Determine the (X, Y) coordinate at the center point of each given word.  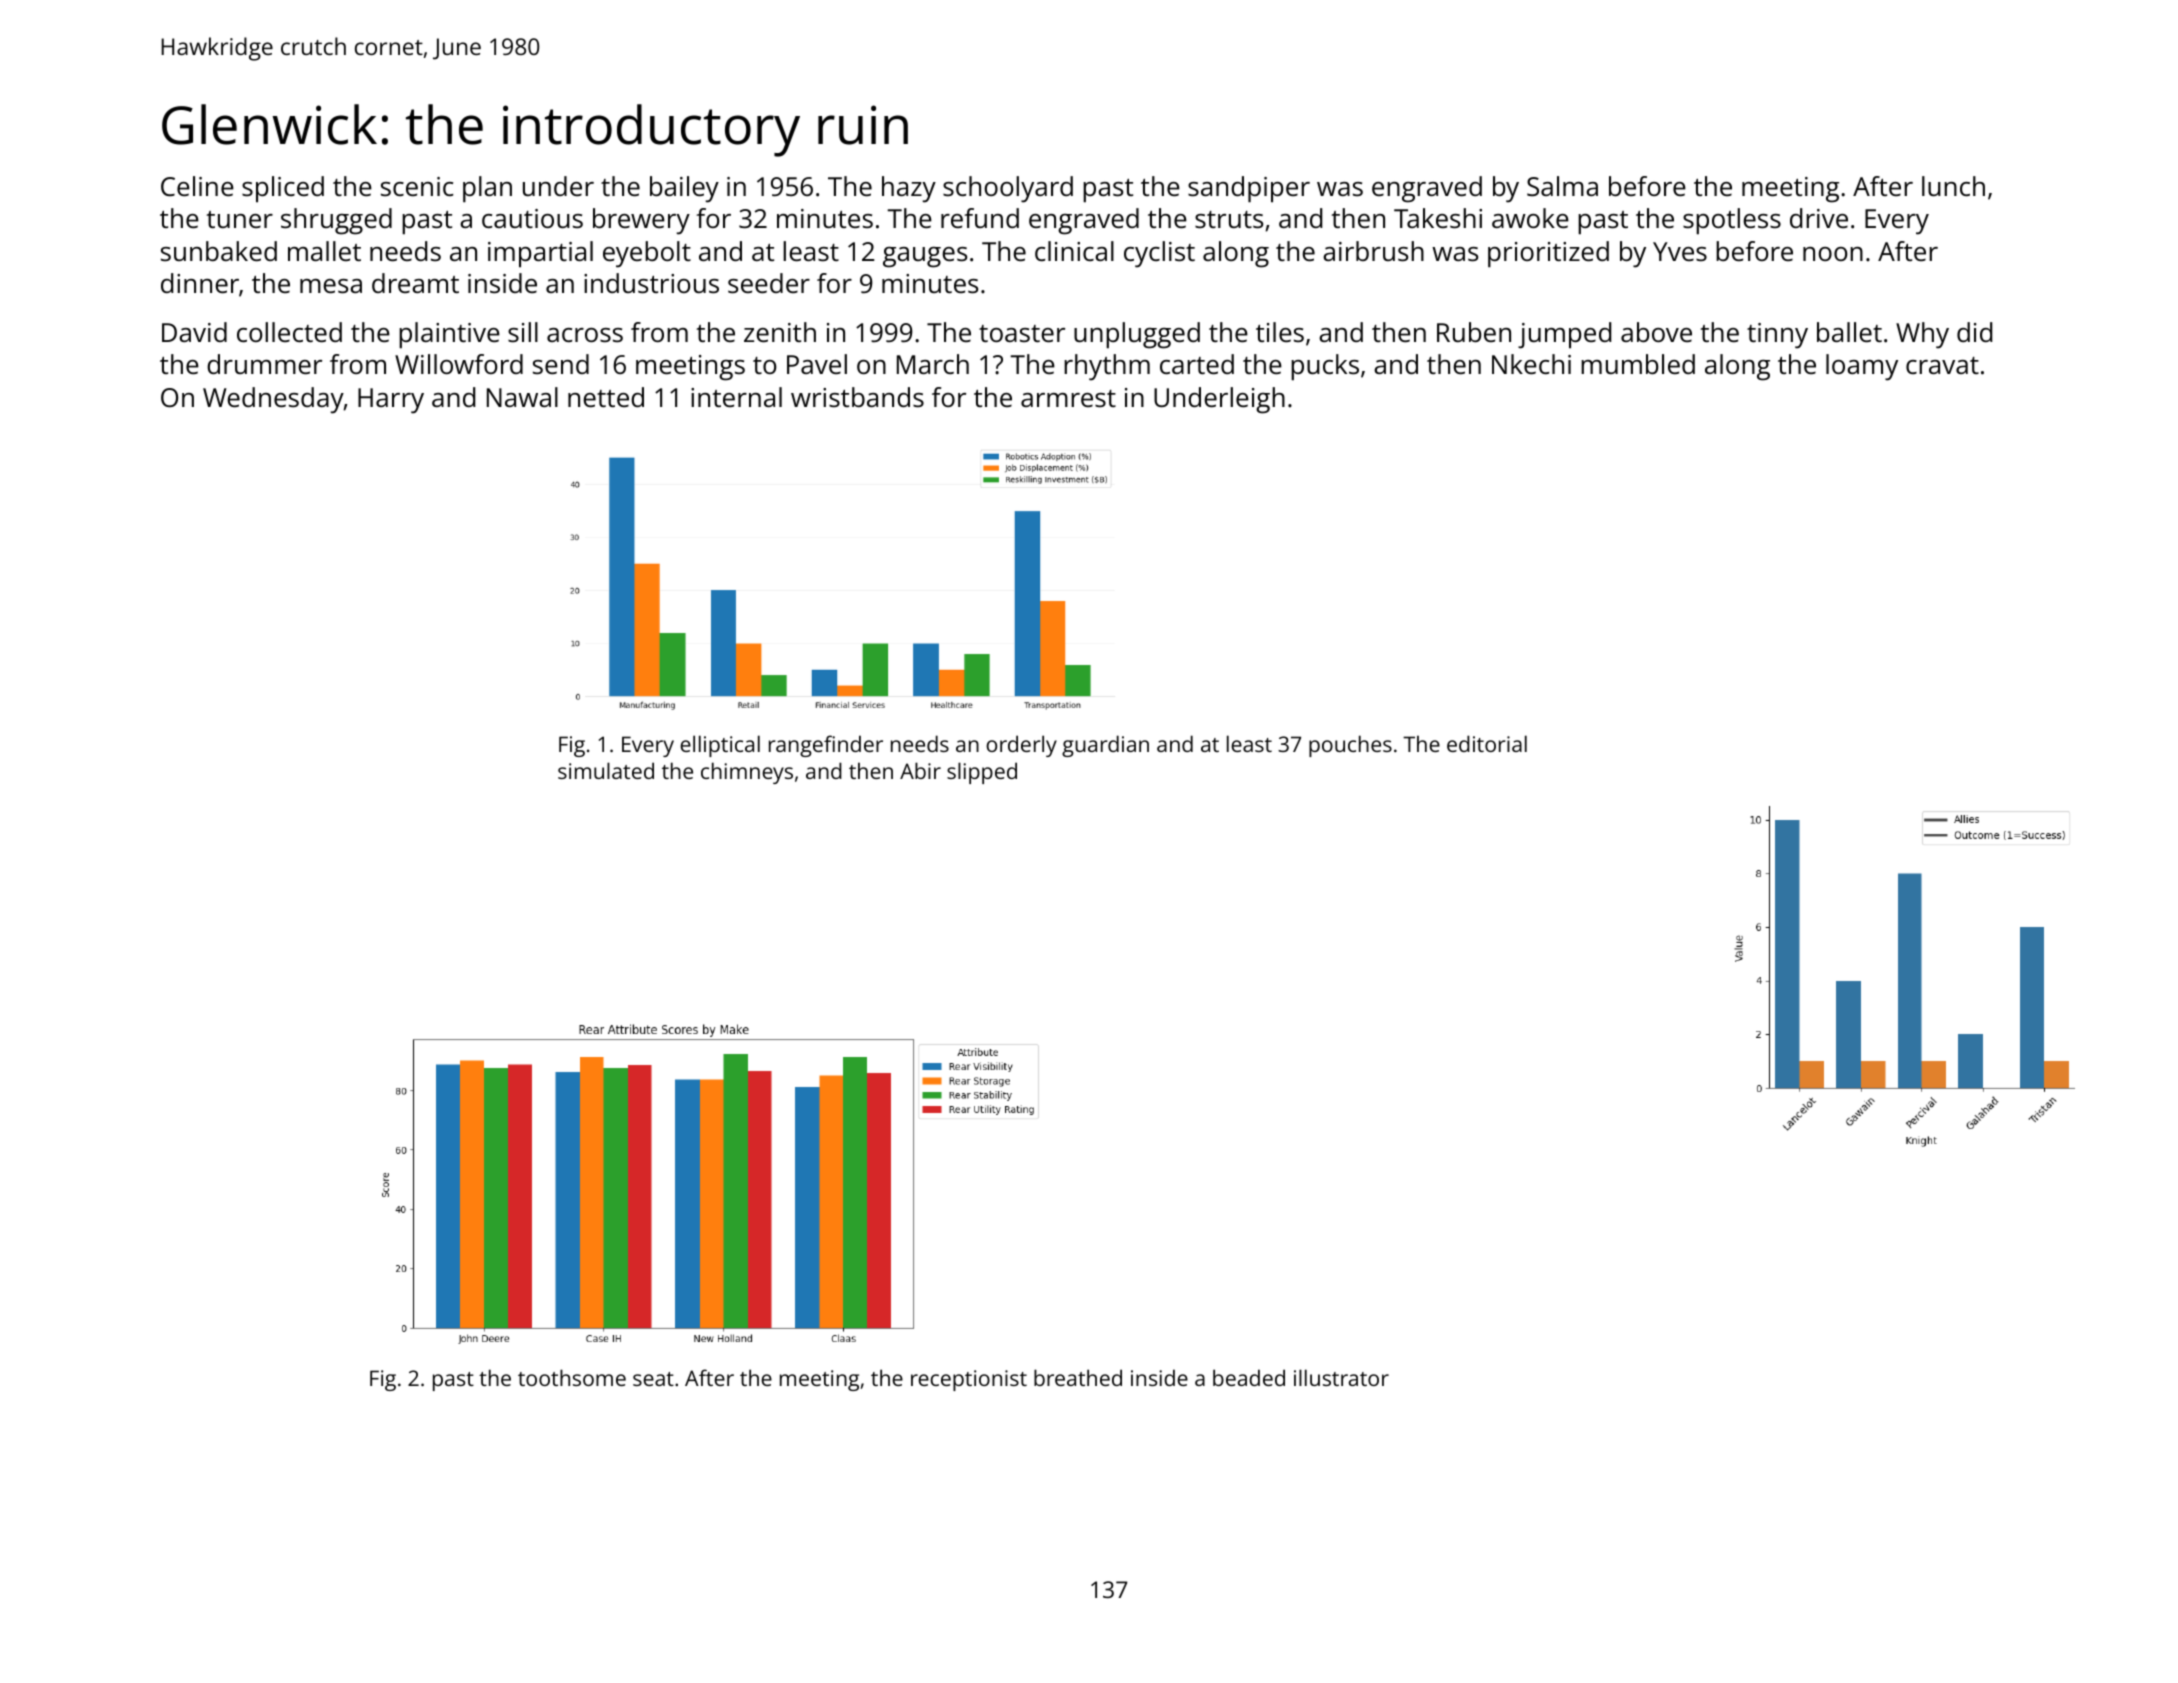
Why (1922, 335)
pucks (1325, 367)
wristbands (857, 397)
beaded (1249, 1377)
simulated (606, 770)
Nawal (522, 397)
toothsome (572, 1377)
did (1974, 332)
